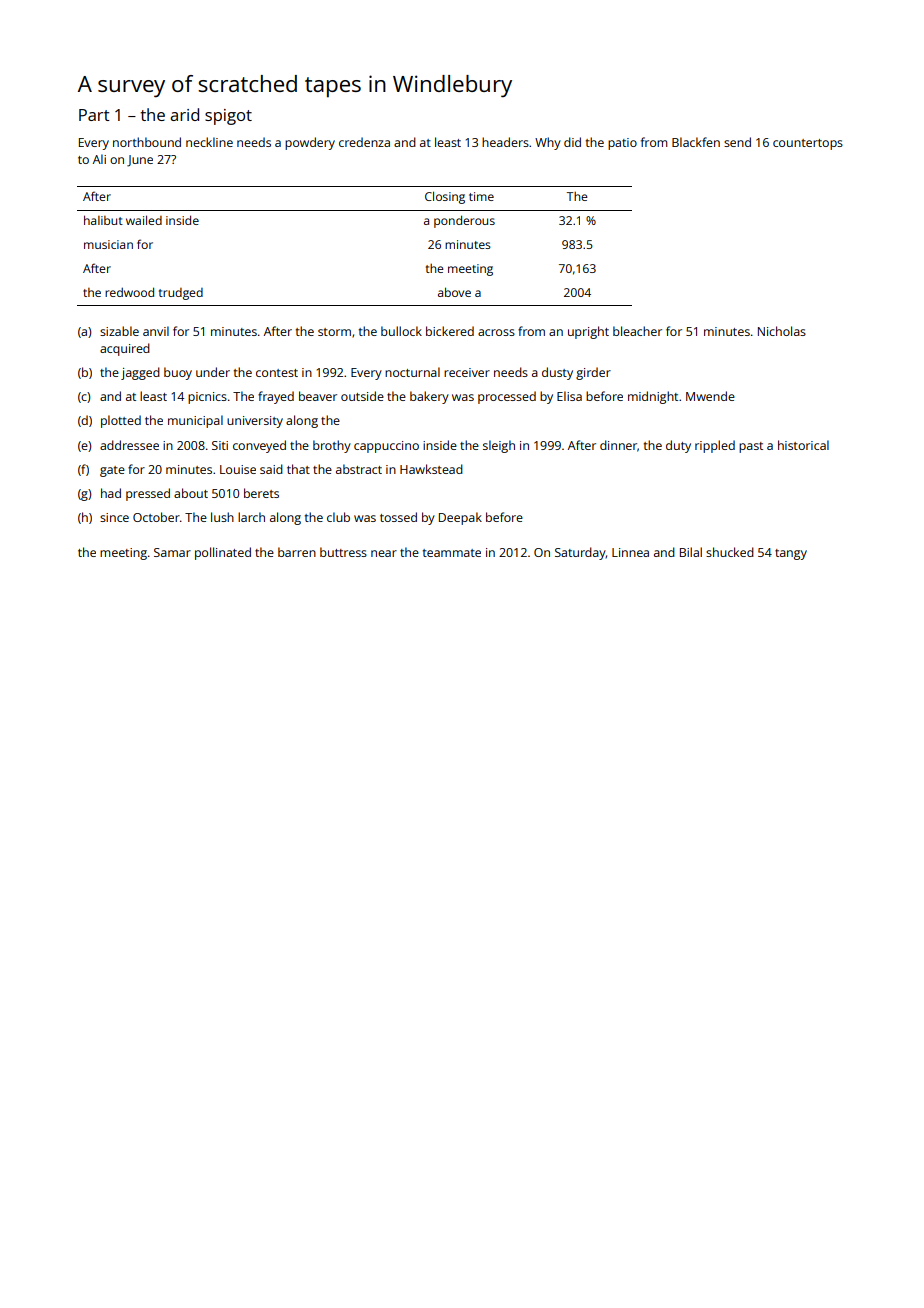 The height and width of the page is (1308, 924). What do you see at coordinates (401, 331) in the page?
I see `bullock` at bounding box center [401, 331].
